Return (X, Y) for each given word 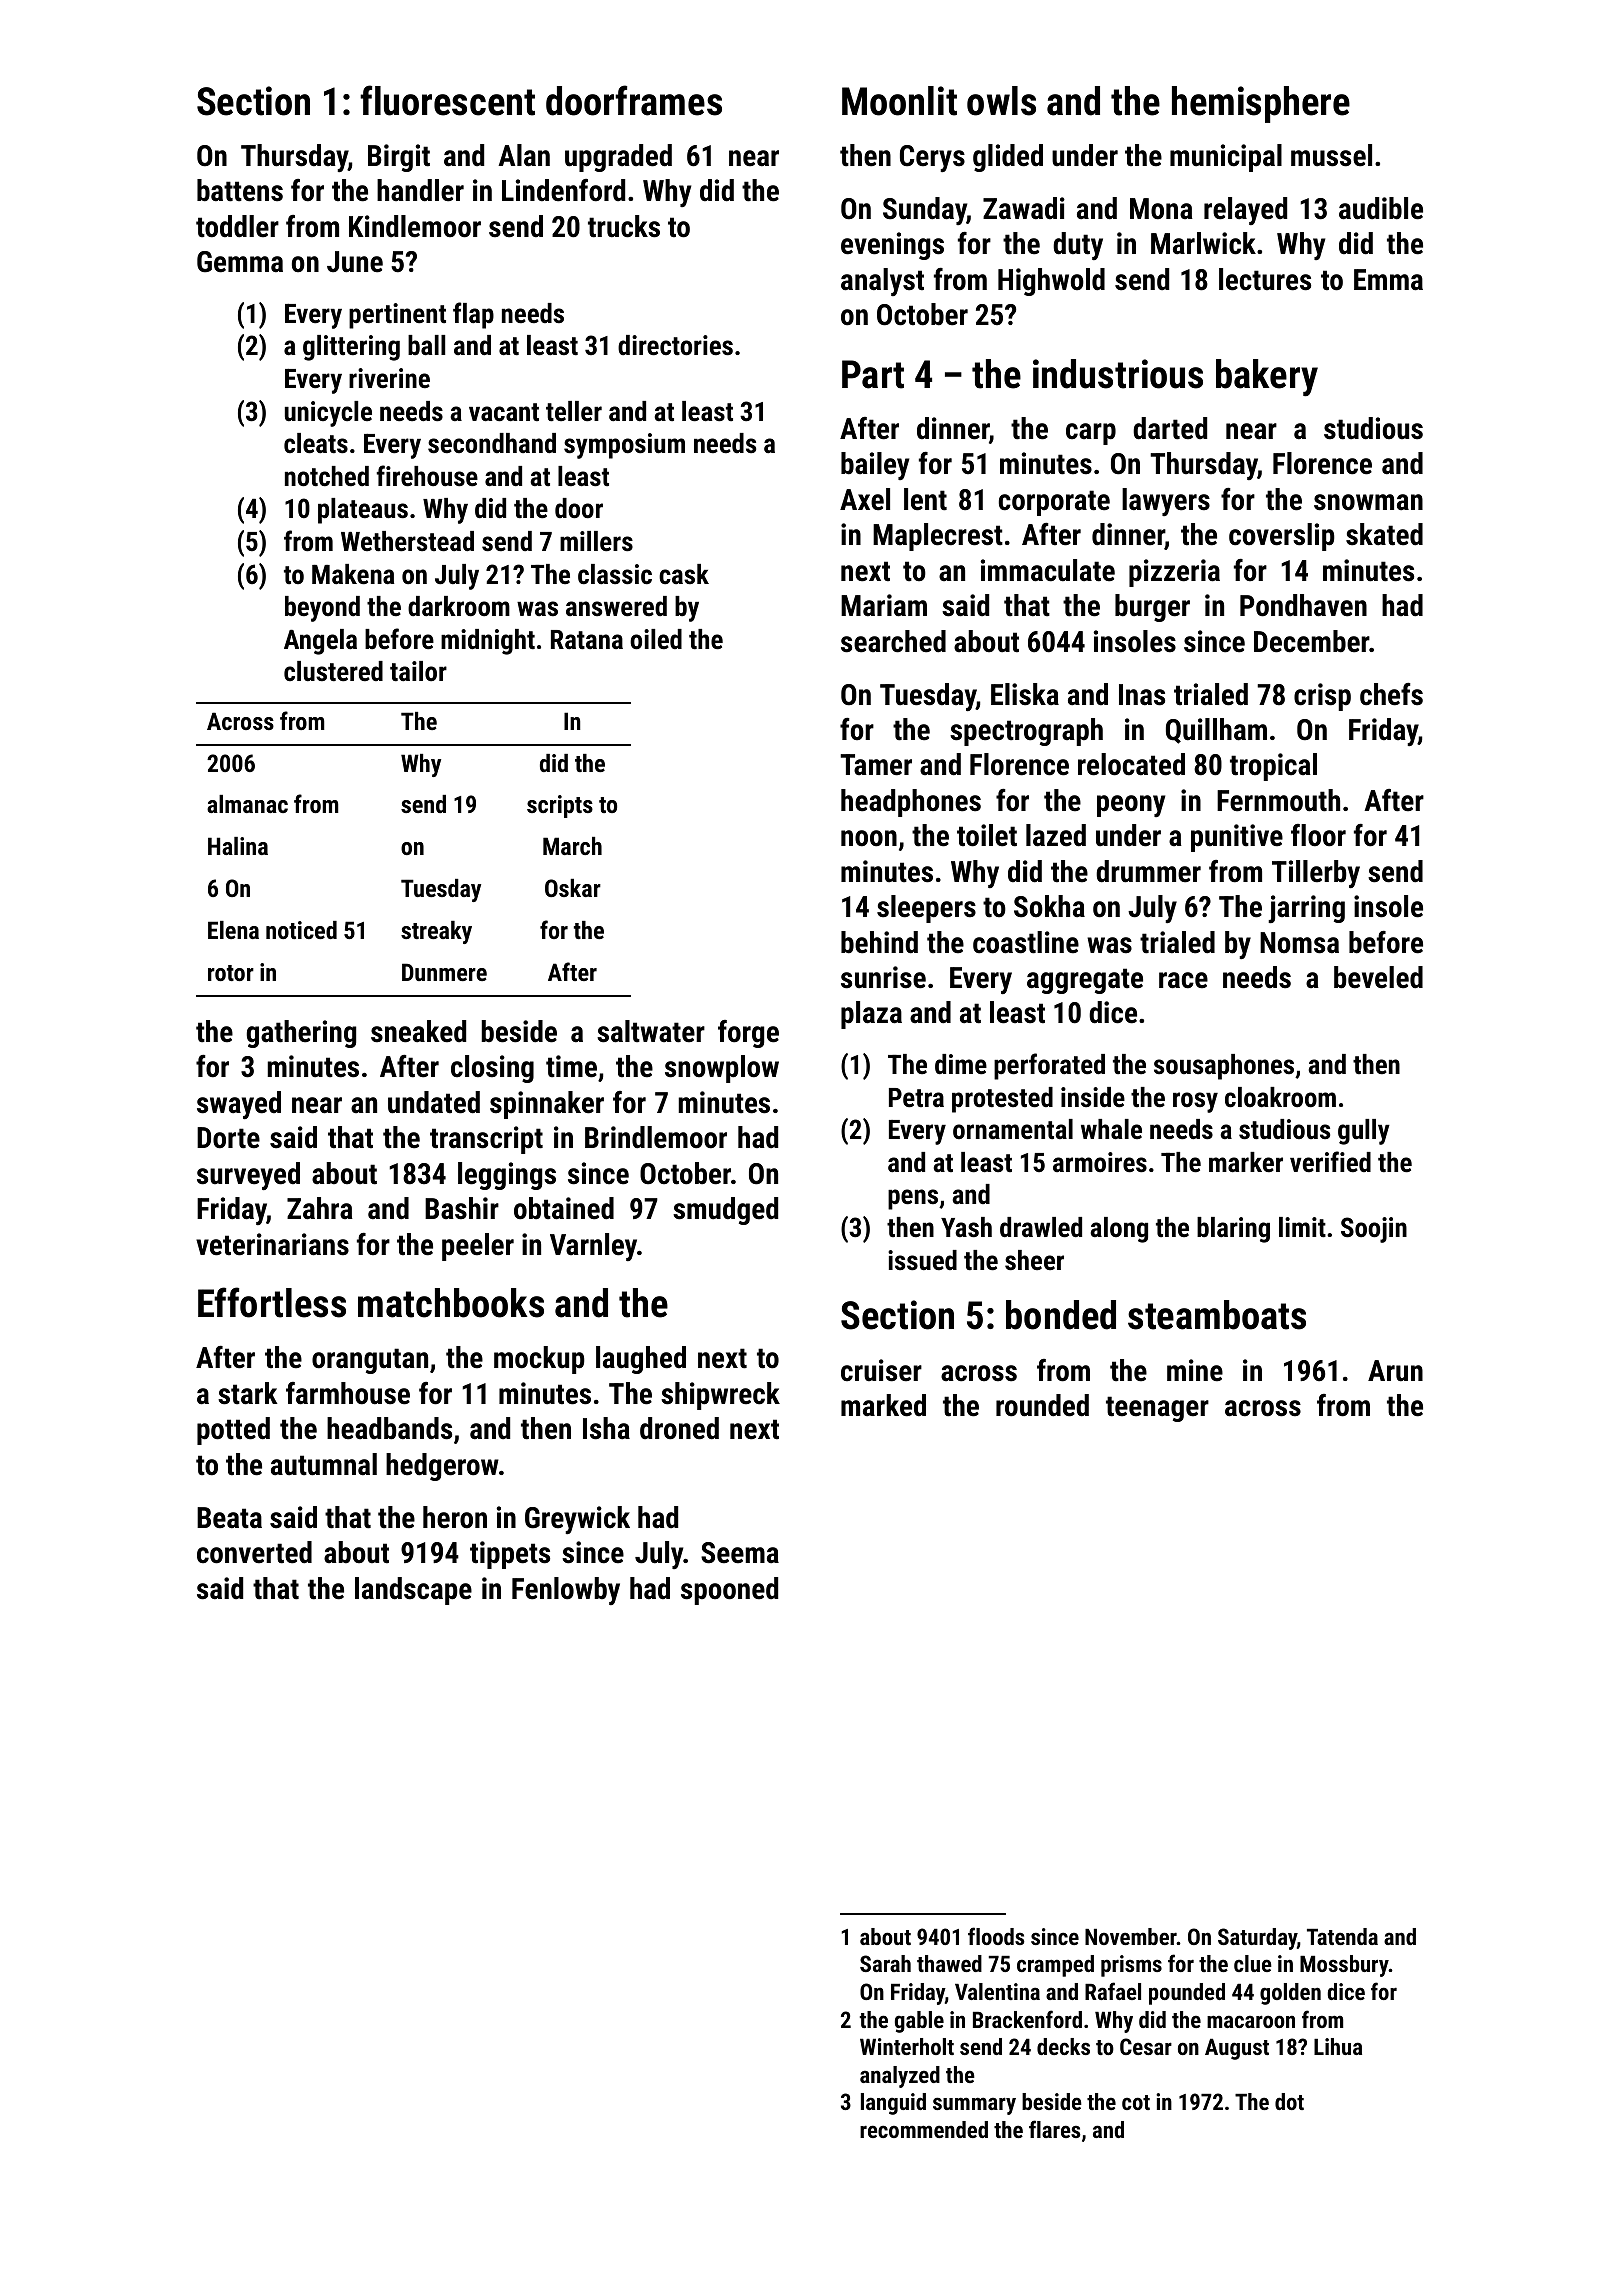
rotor (231, 973)
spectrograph (1026, 732)
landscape (413, 1591)
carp (1091, 434)
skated (1384, 534)
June (355, 262)
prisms (1131, 1966)
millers (596, 541)
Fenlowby (566, 1591)
